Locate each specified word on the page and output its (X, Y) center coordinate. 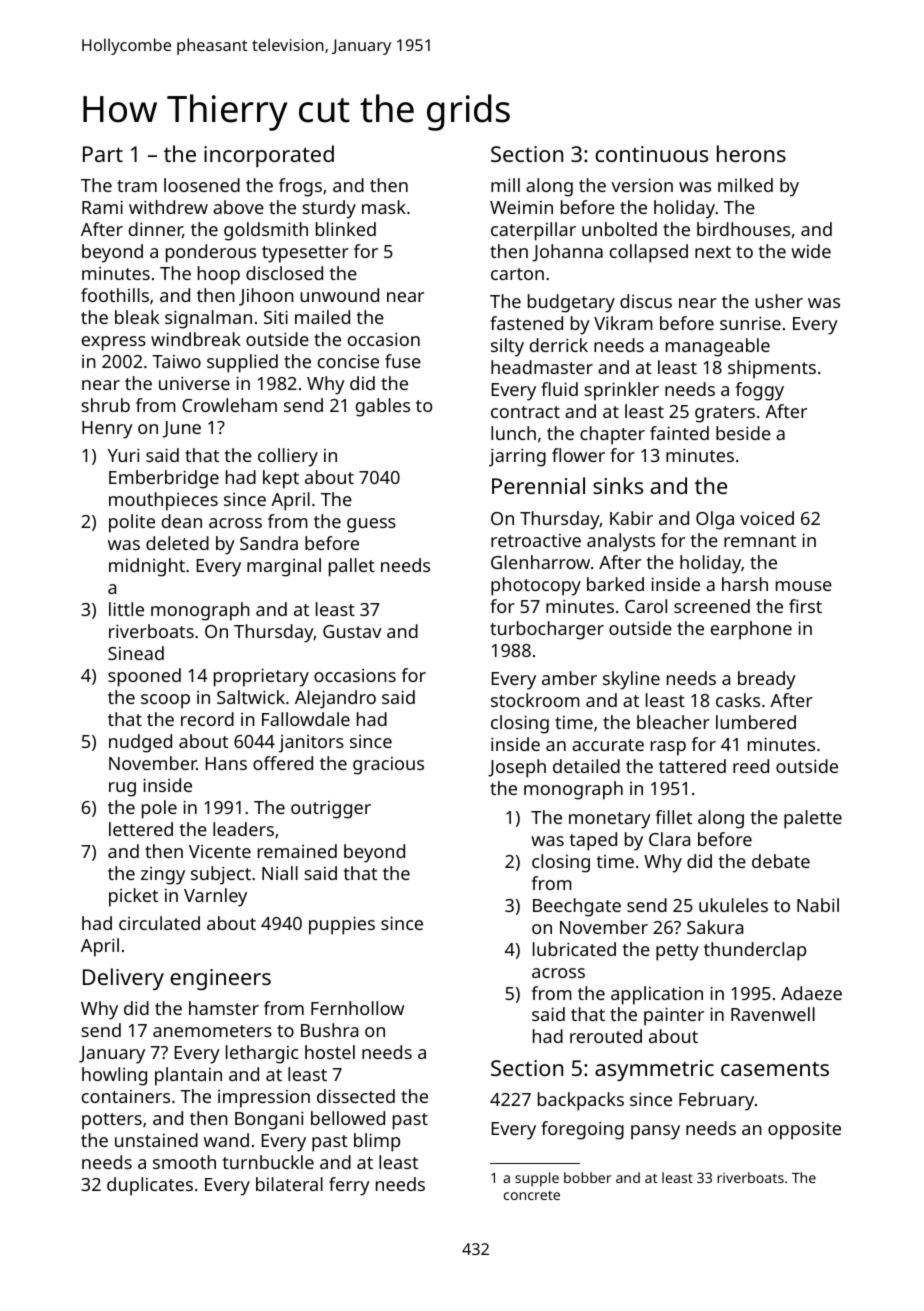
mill (505, 185)
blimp (377, 1142)
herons (751, 153)
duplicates (150, 1186)
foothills (115, 295)
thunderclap (755, 951)
